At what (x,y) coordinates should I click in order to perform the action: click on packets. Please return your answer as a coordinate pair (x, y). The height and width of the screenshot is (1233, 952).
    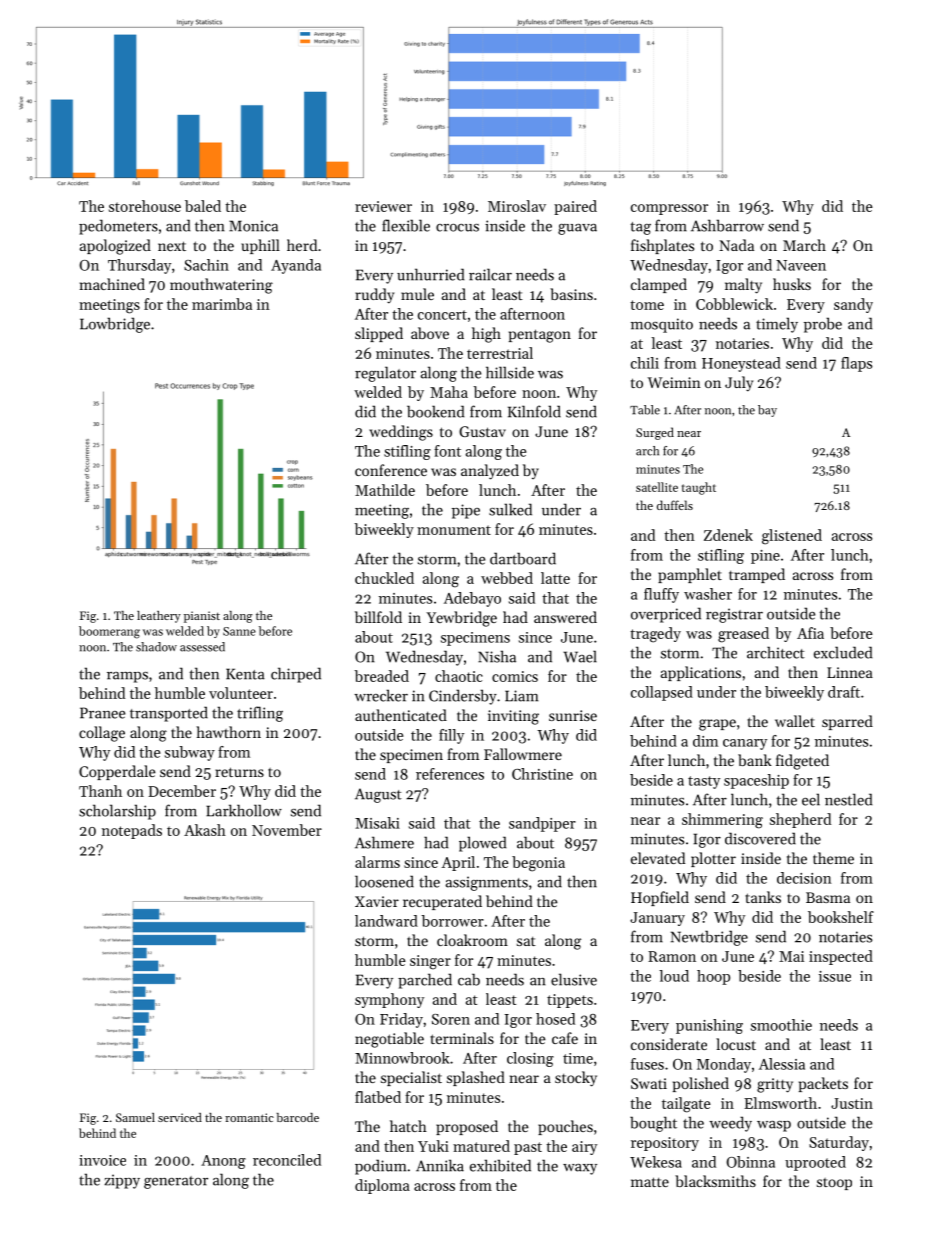
    Looking at the image, I should click on (823, 1084).
